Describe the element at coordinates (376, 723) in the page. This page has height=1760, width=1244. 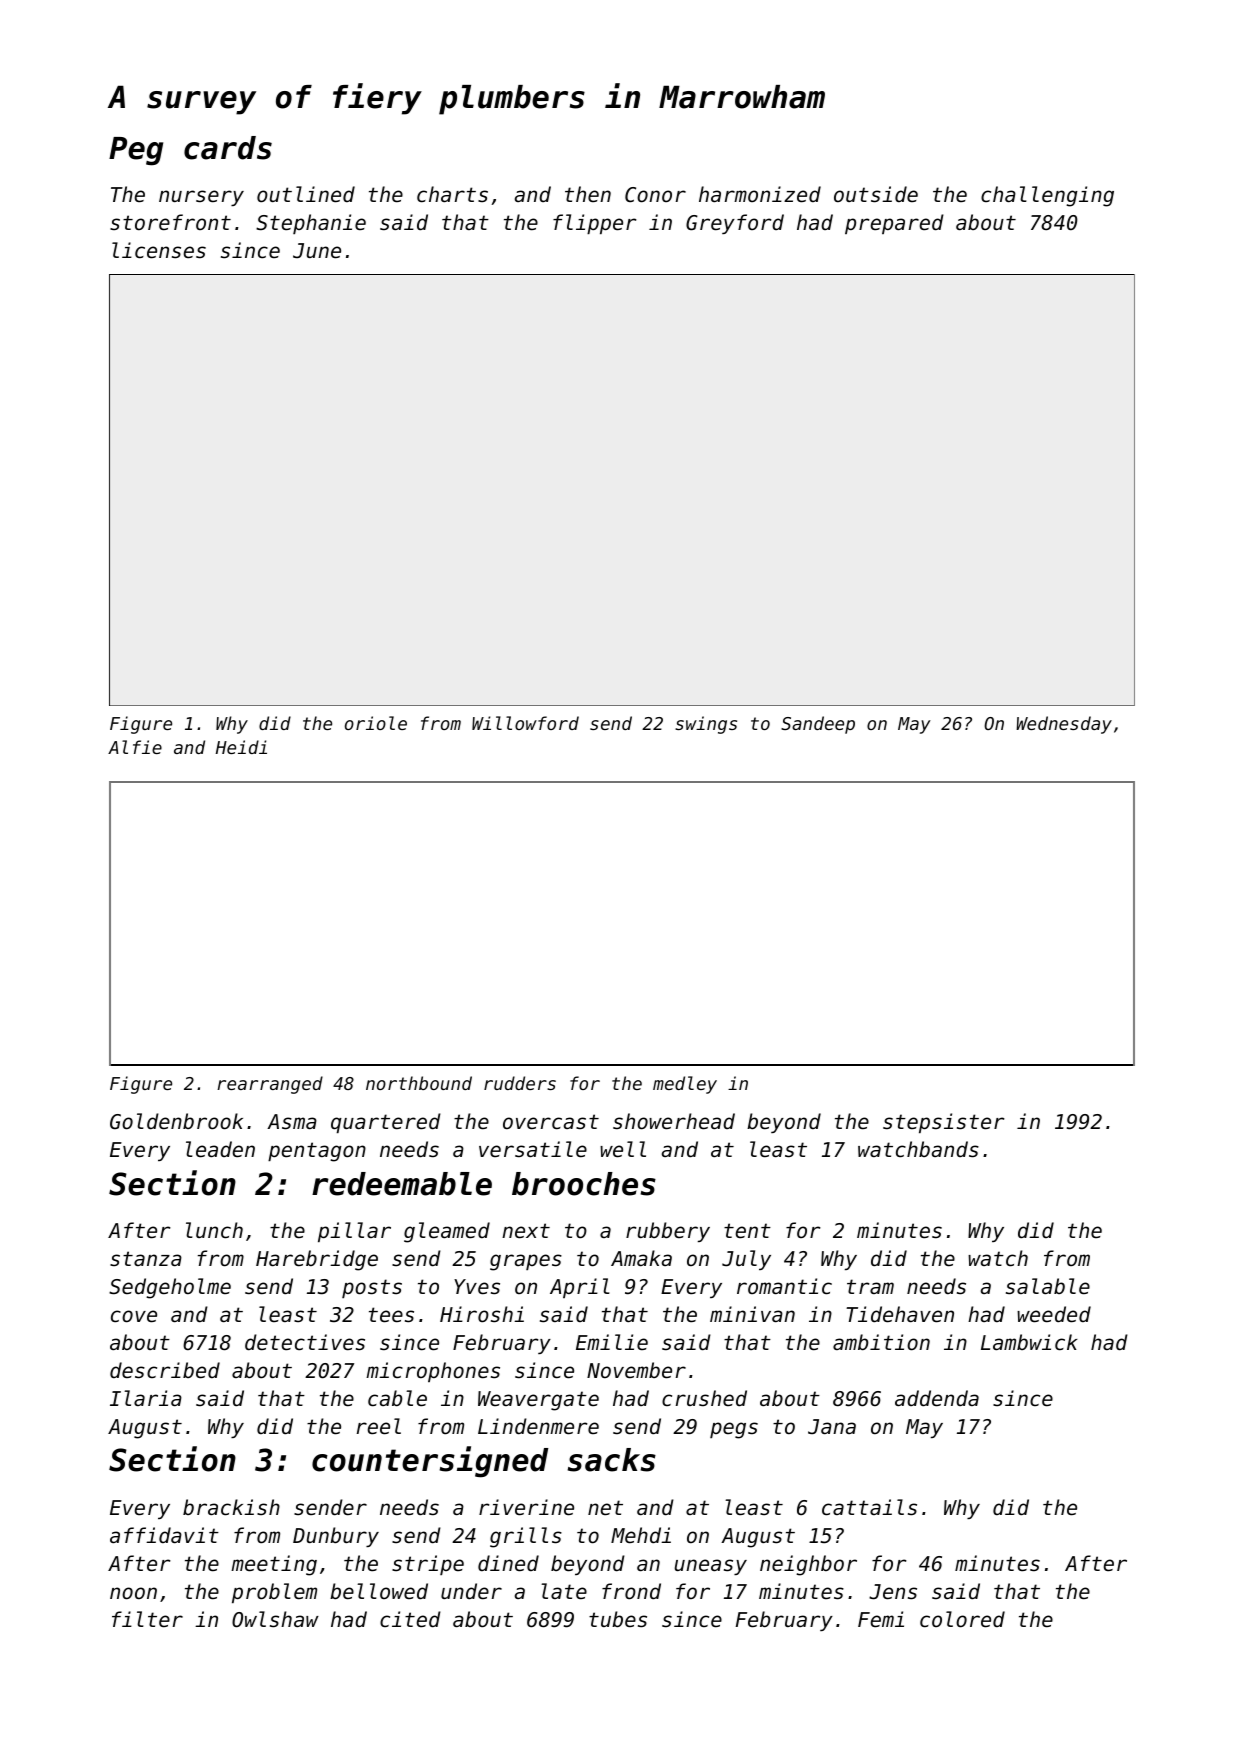
I see `oriole` at that location.
